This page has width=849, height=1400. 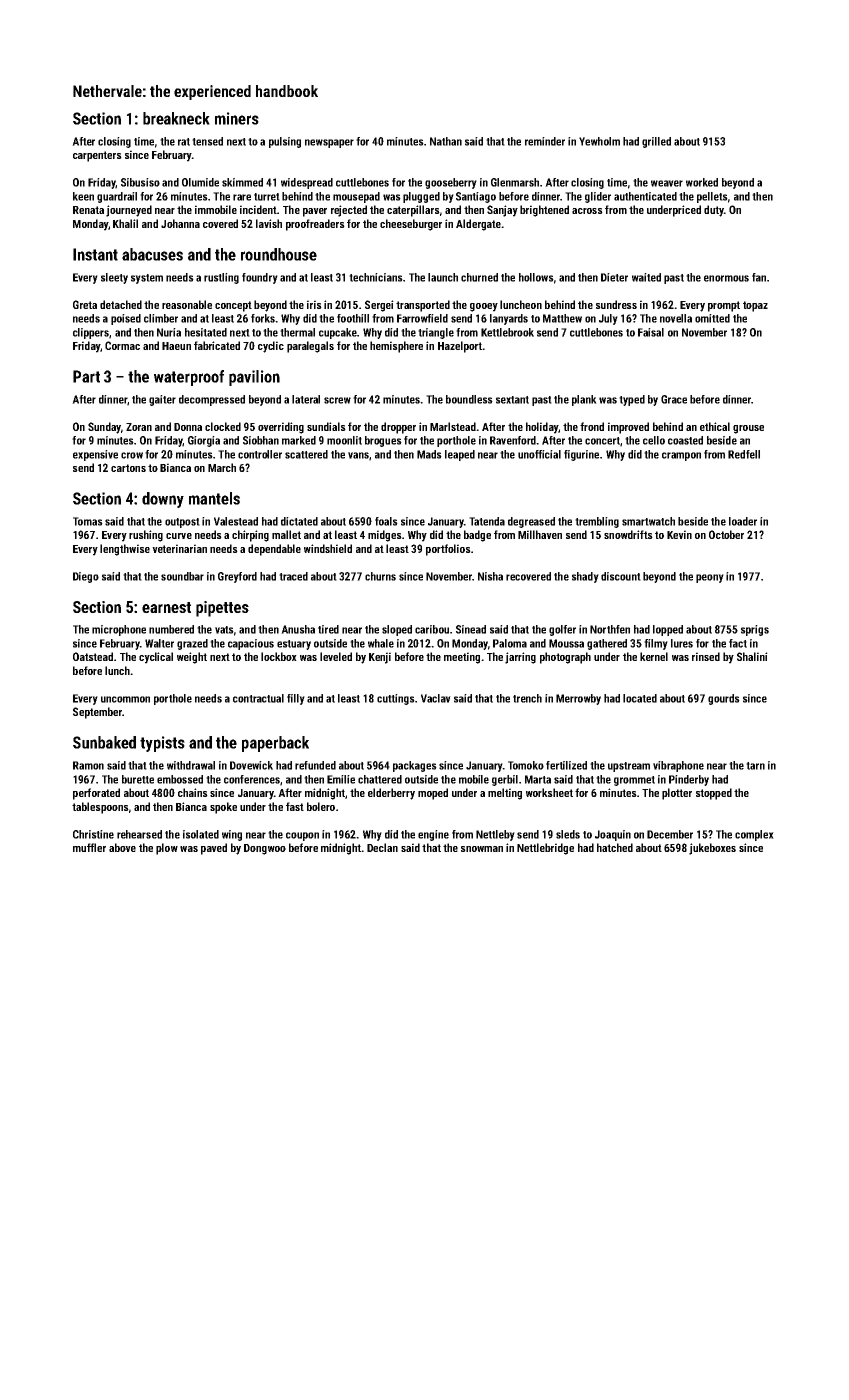 I want to click on pavilion, so click(x=254, y=378).
